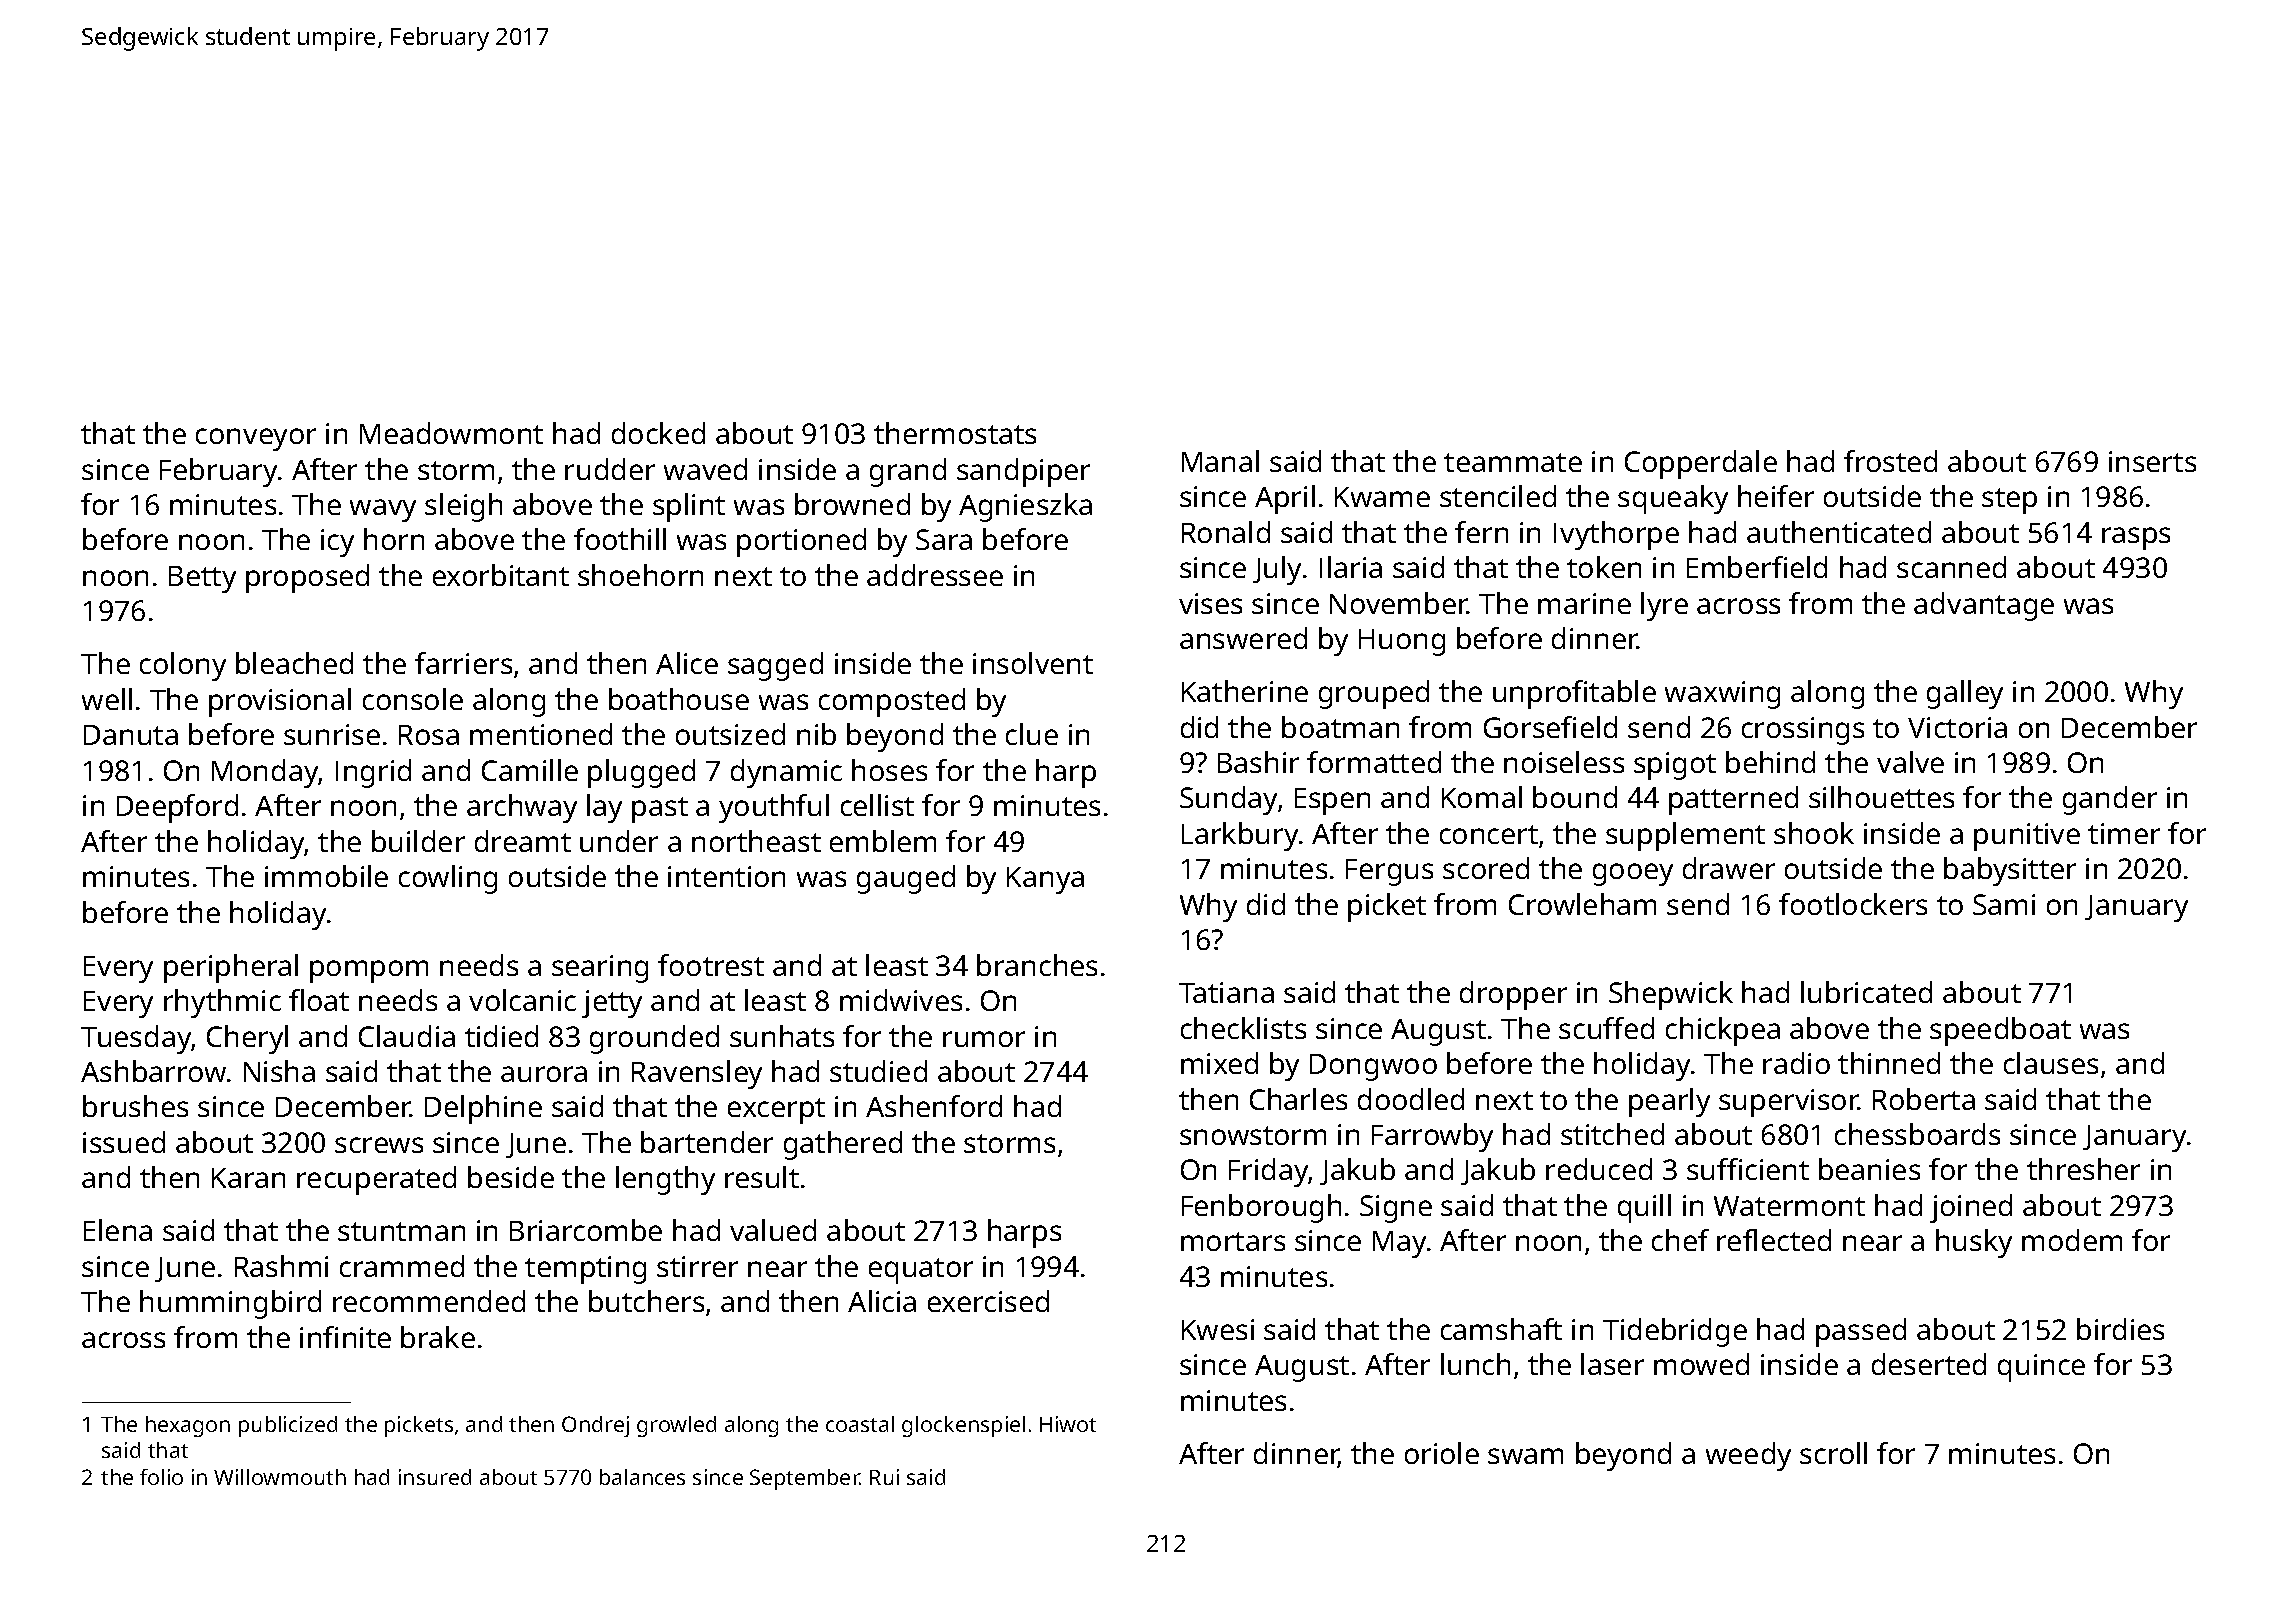 Image resolution: width=2292 pixels, height=1620 pixels. Describe the element at coordinates (697, 1074) in the page. I see `Ravensley` at that location.
